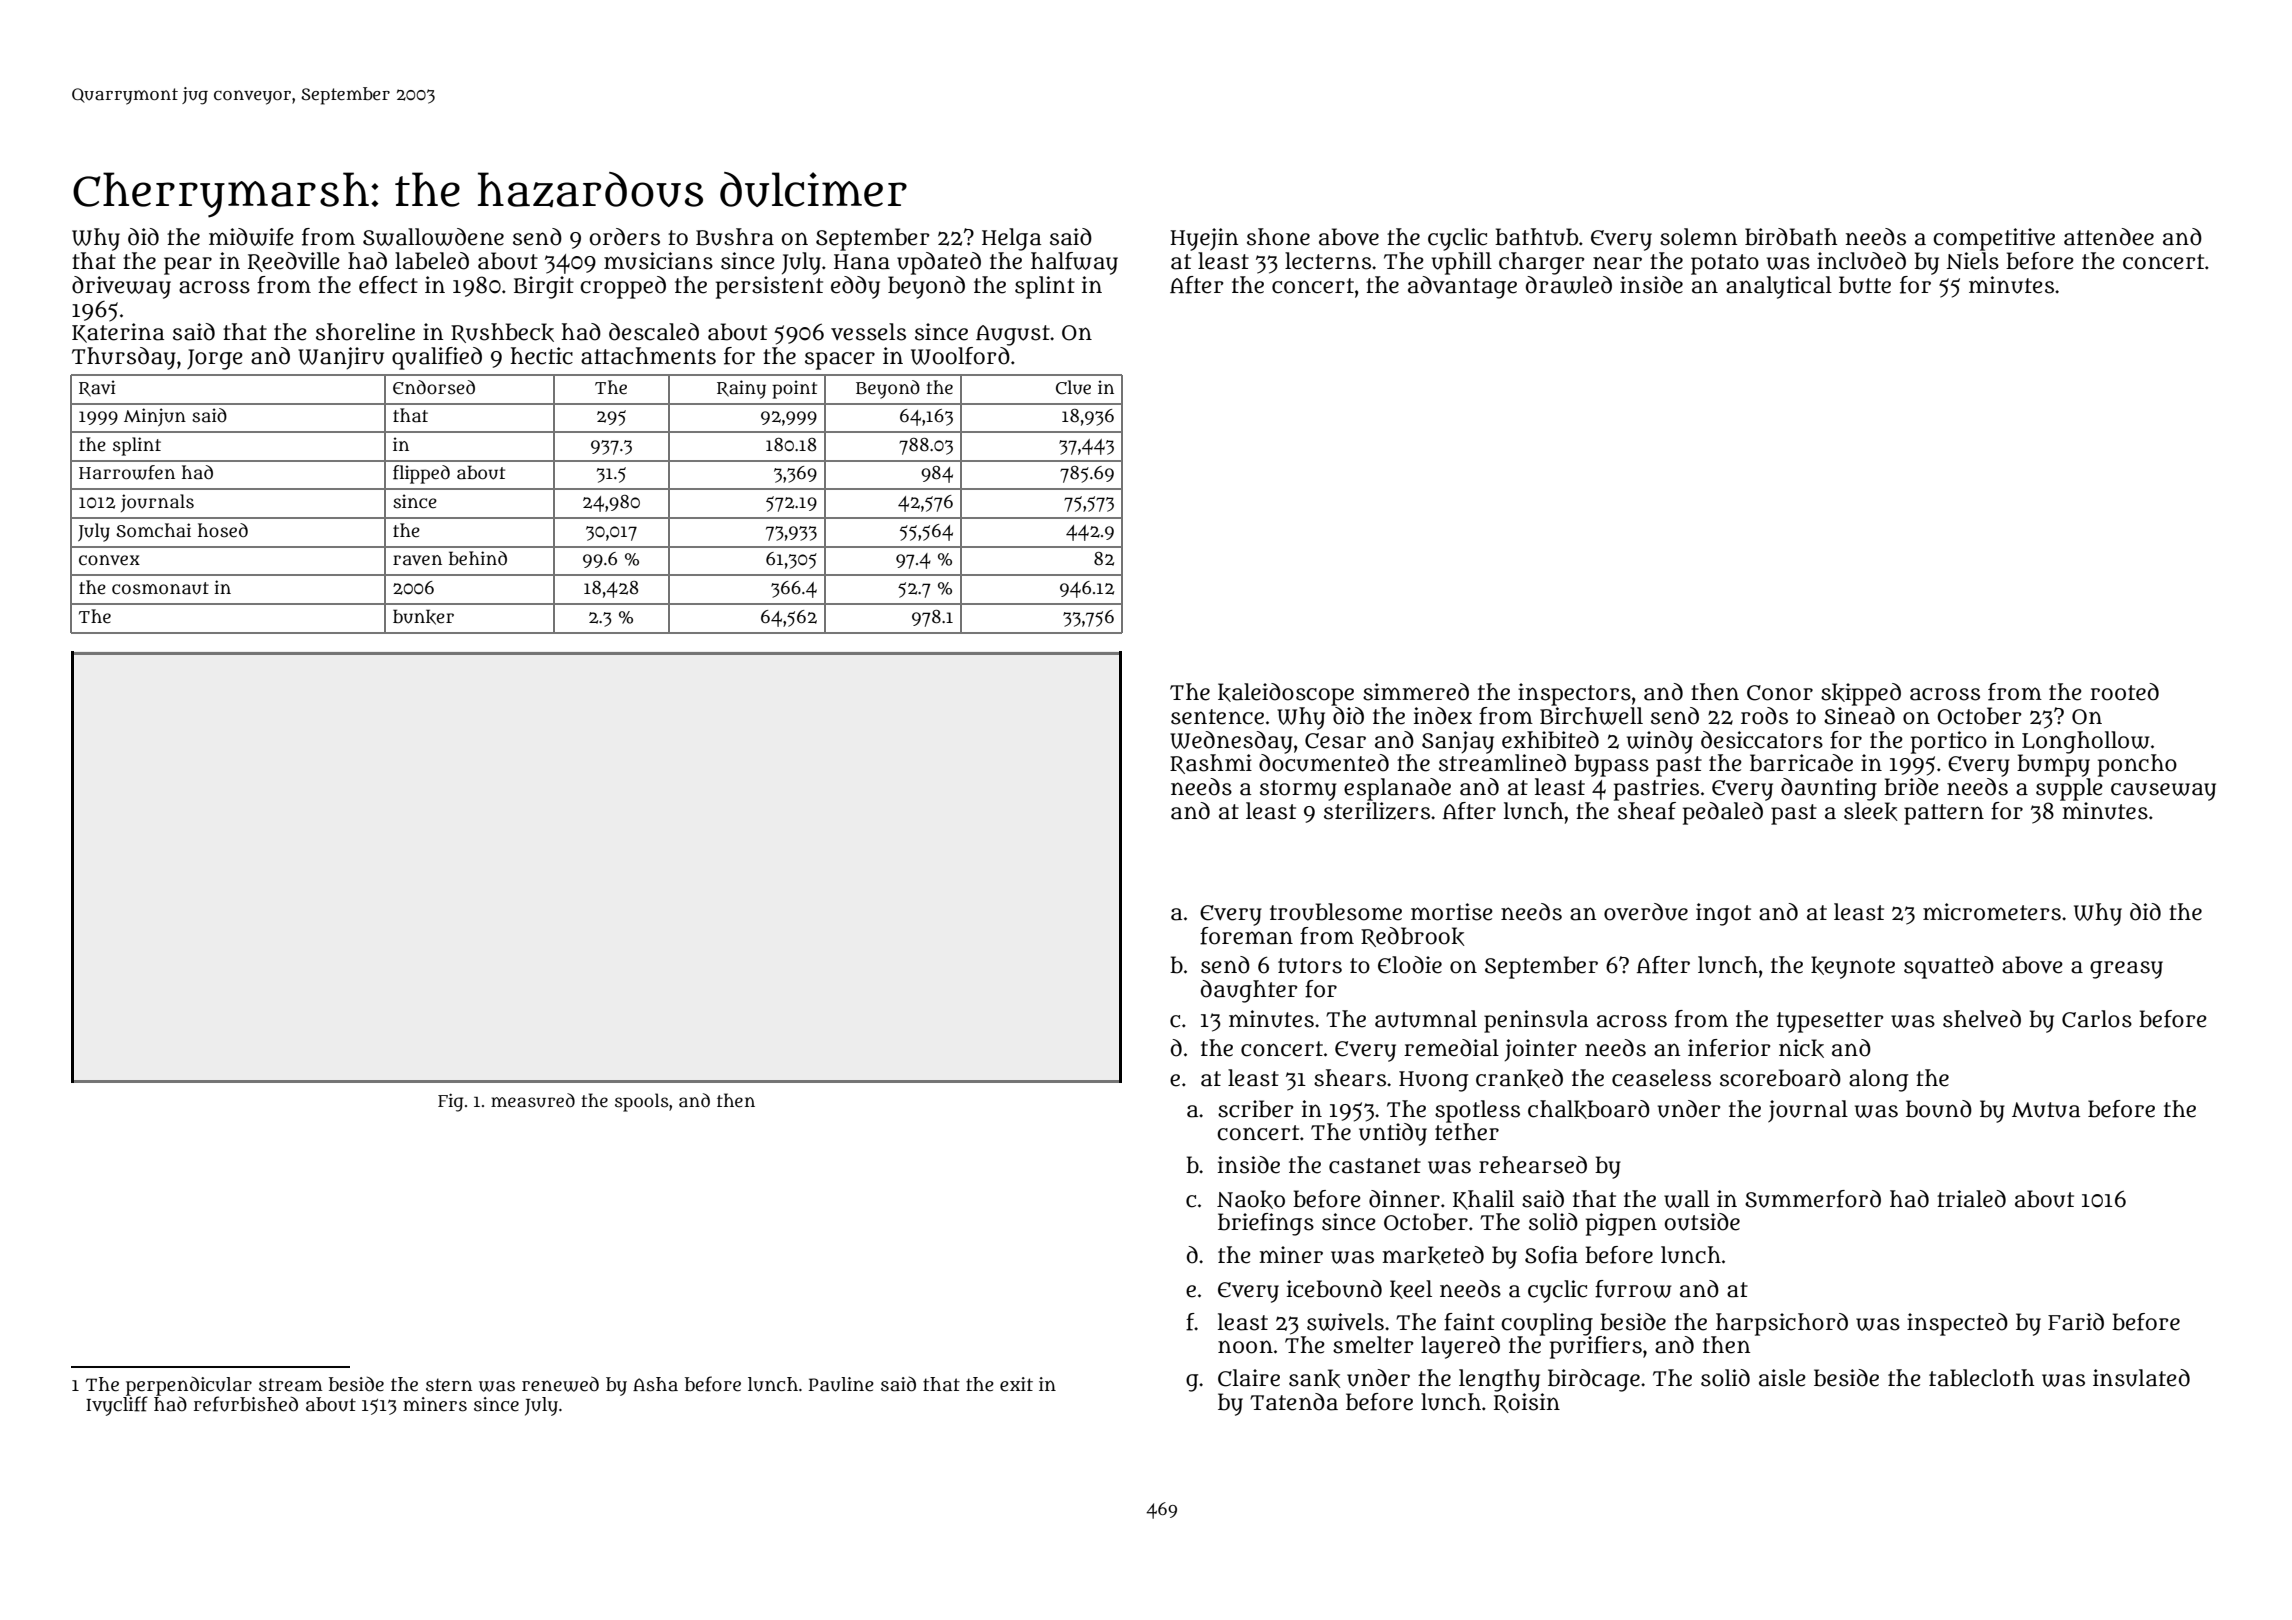  I want to click on Fig, so click(450, 1102).
